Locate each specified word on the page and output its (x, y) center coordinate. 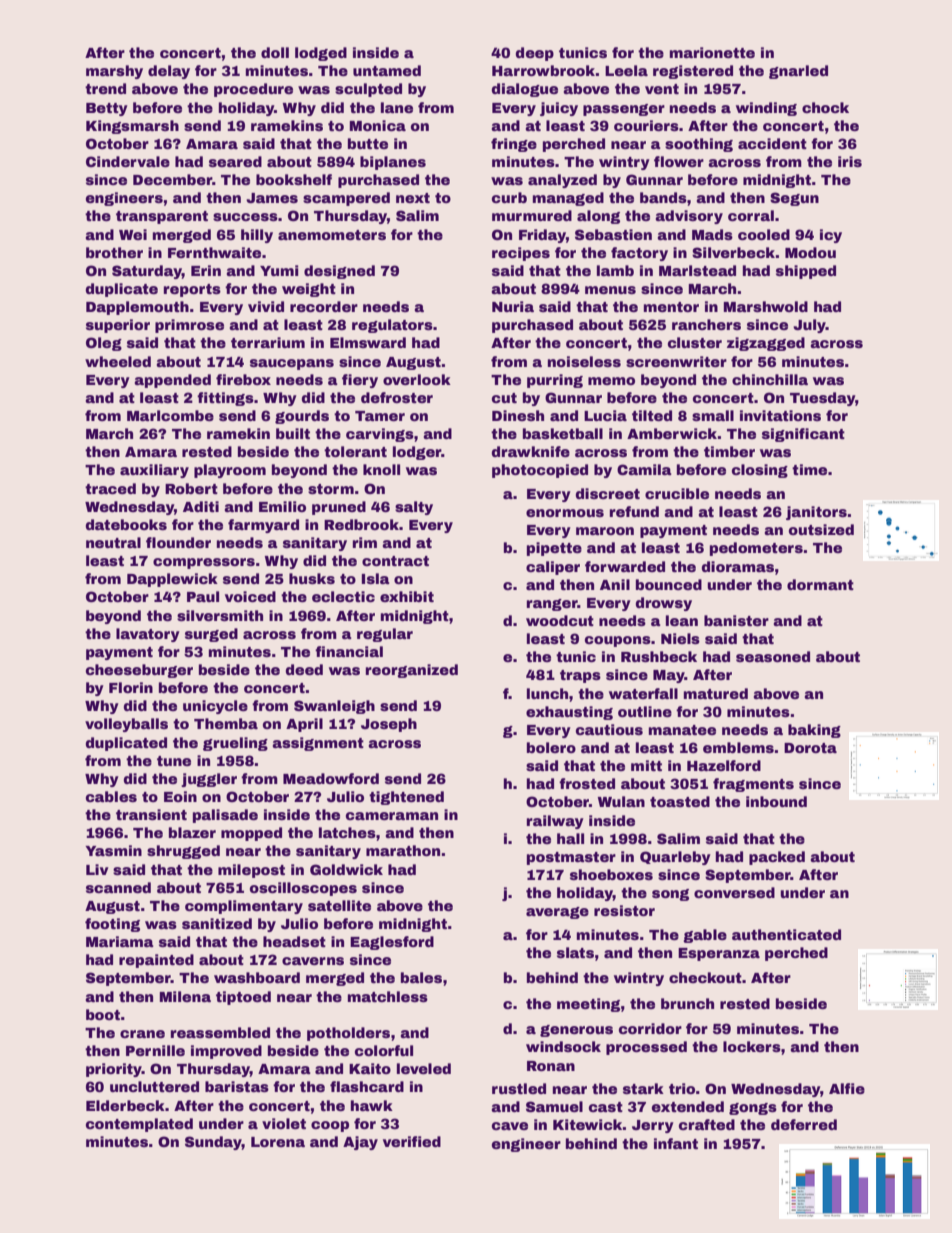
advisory (689, 217)
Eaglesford (392, 943)
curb (509, 197)
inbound (776, 801)
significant (803, 435)
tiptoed (243, 998)
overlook (417, 379)
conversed (734, 892)
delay (169, 72)
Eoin (180, 796)
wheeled (118, 361)
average (557, 913)
